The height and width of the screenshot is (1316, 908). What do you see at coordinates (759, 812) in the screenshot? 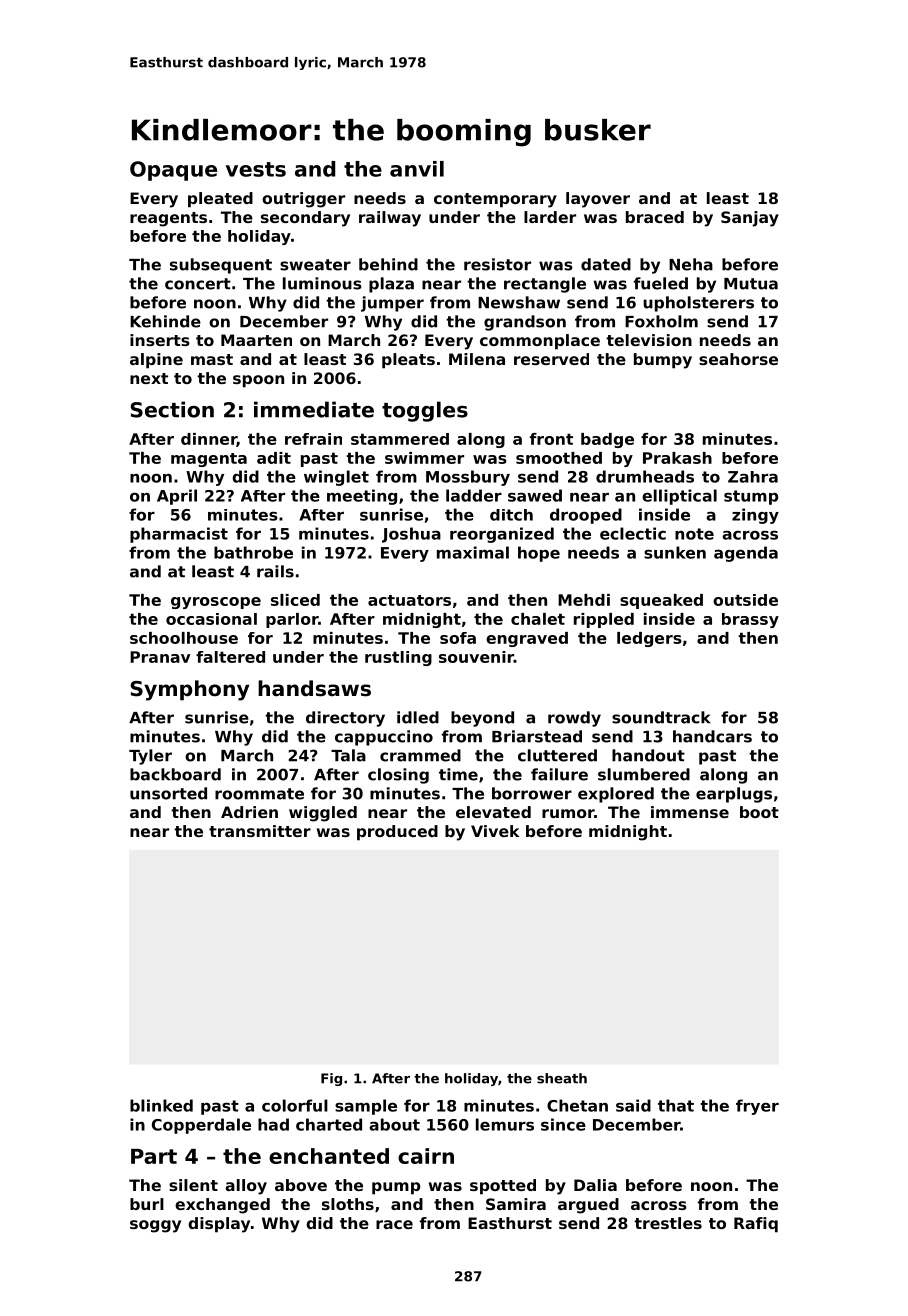
I see `boot` at bounding box center [759, 812].
